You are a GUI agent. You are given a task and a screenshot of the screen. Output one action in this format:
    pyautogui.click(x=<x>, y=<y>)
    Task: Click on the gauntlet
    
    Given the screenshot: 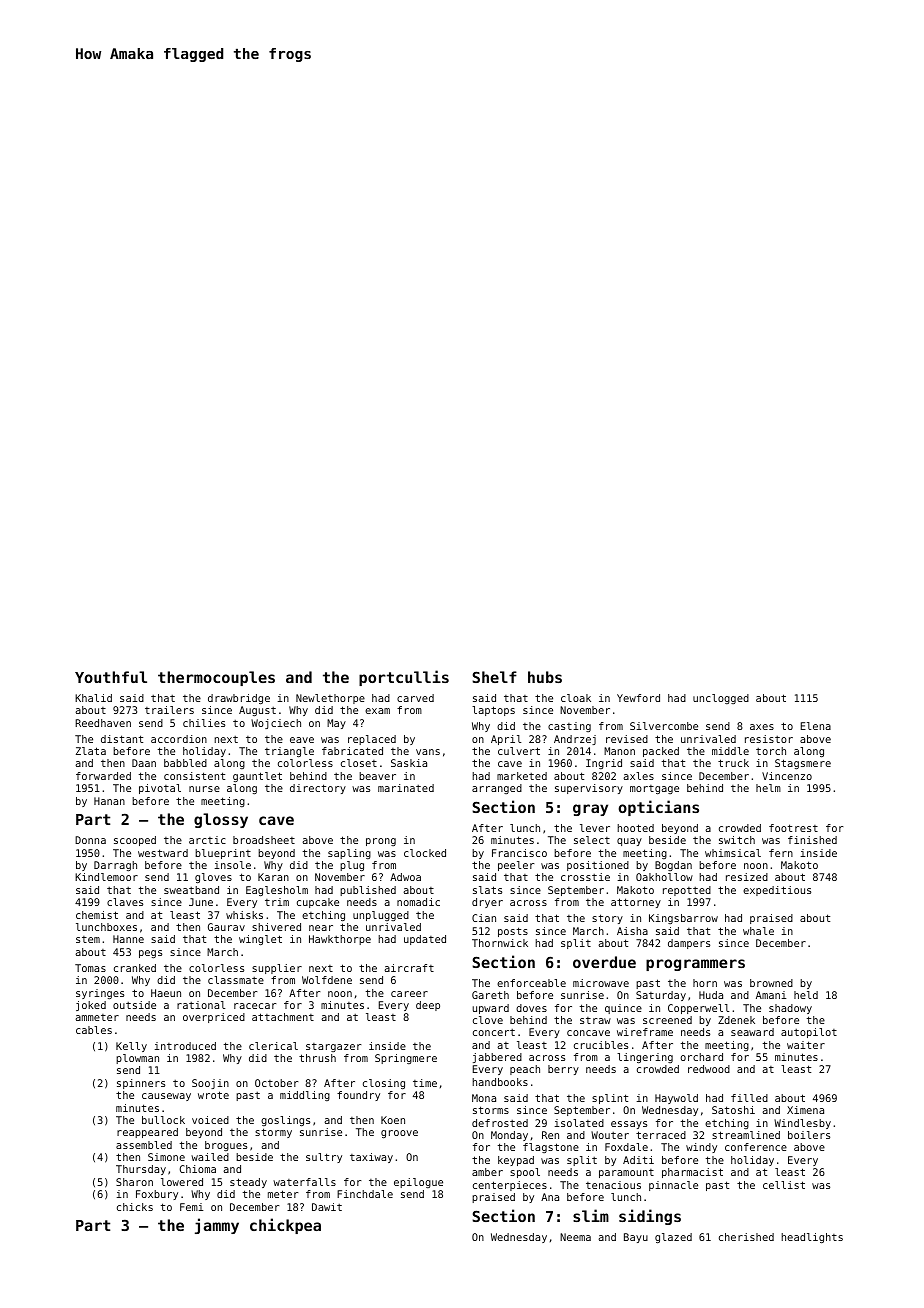 What is the action you would take?
    pyautogui.click(x=257, y=777)
